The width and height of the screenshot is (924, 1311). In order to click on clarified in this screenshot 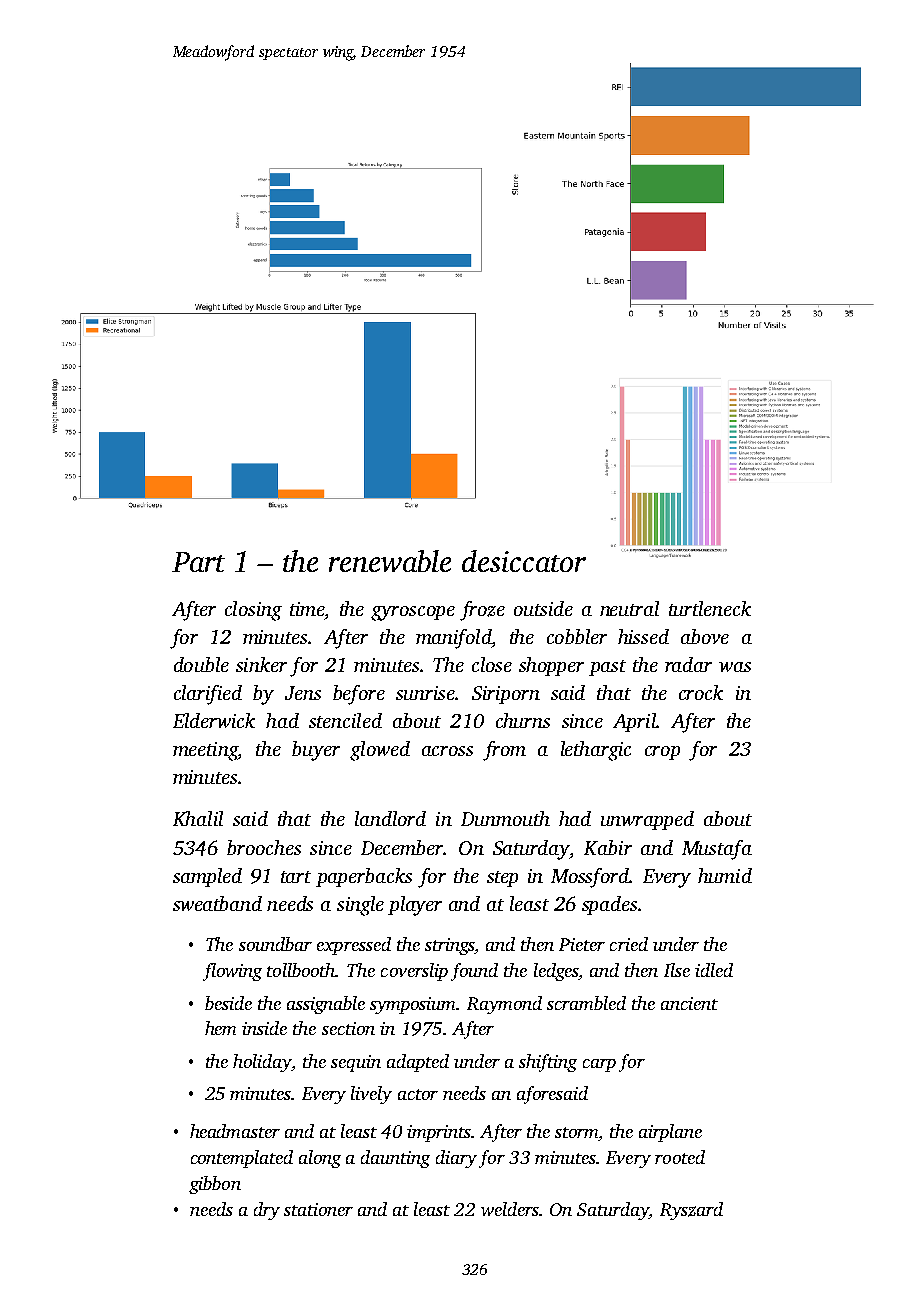, I will do `click(208, 695)`.
